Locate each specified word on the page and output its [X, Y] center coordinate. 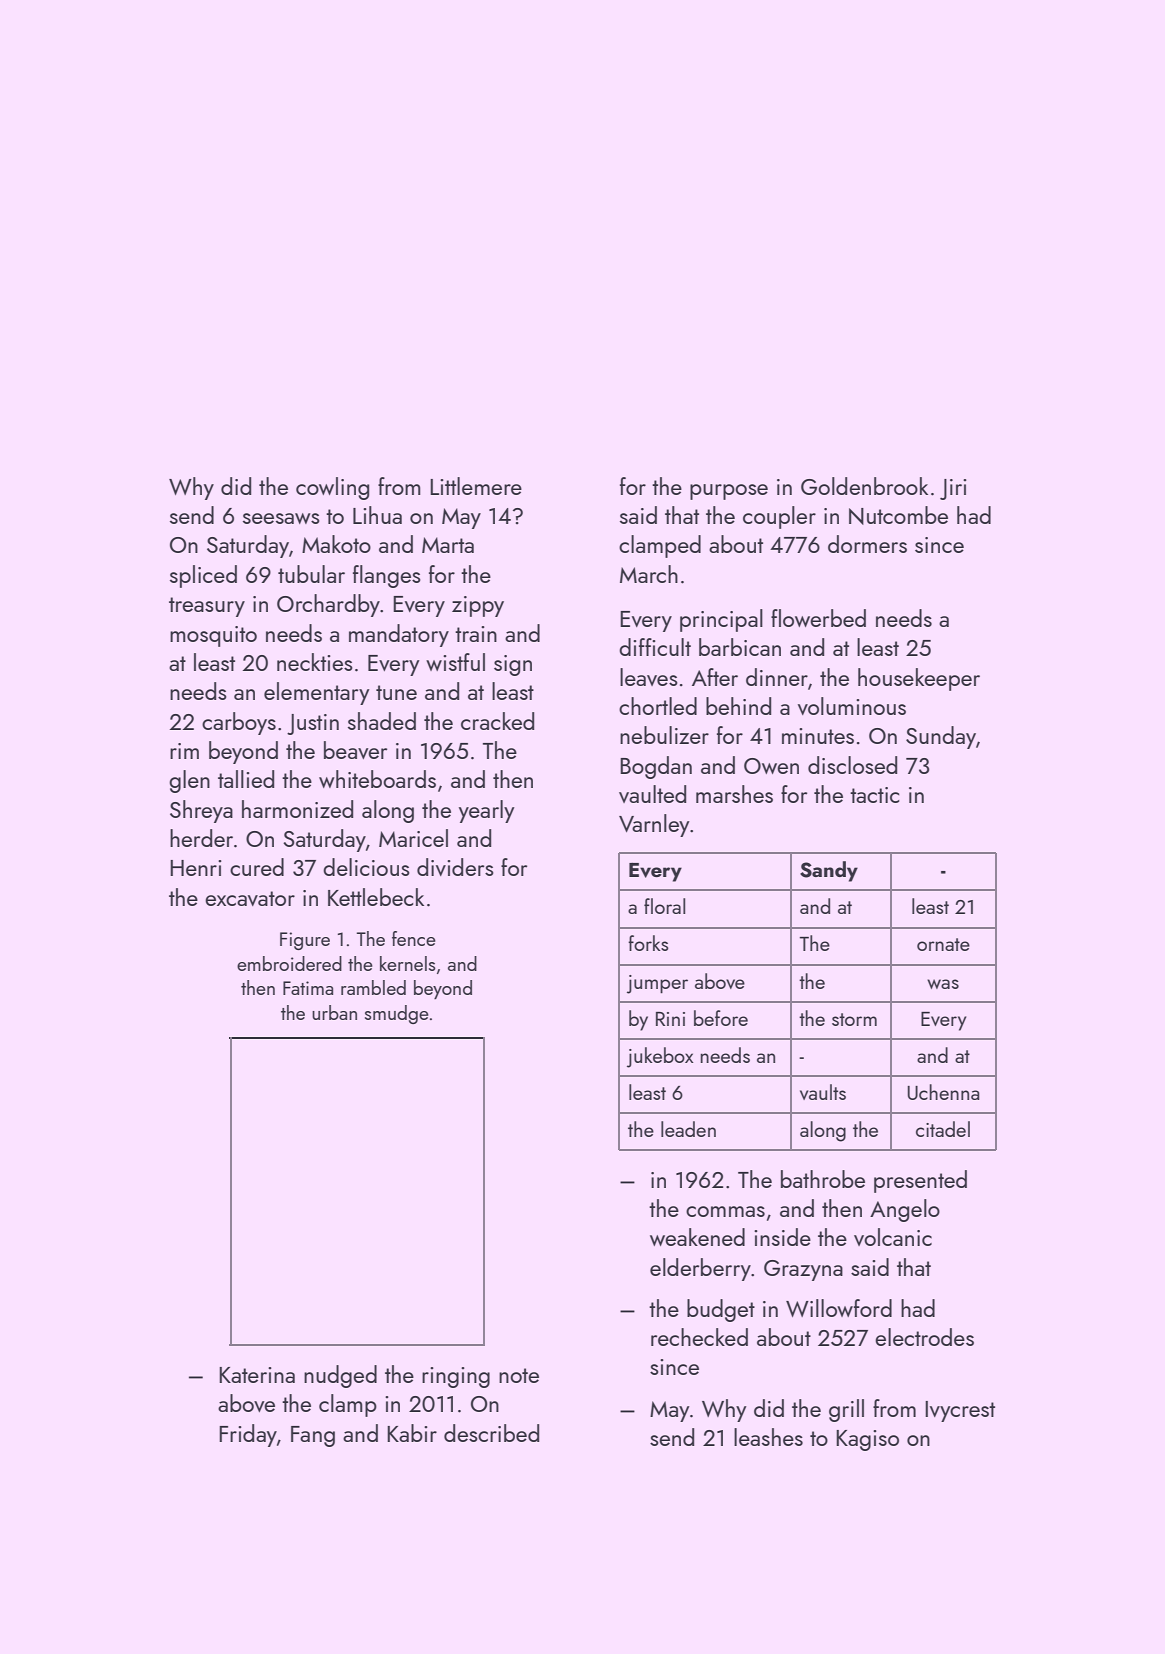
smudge [397, 1014]
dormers [867, 544]
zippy [478, 606]
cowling [332, 488]
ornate [943, 944]
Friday [248, 1435]
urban [334, 1012]
